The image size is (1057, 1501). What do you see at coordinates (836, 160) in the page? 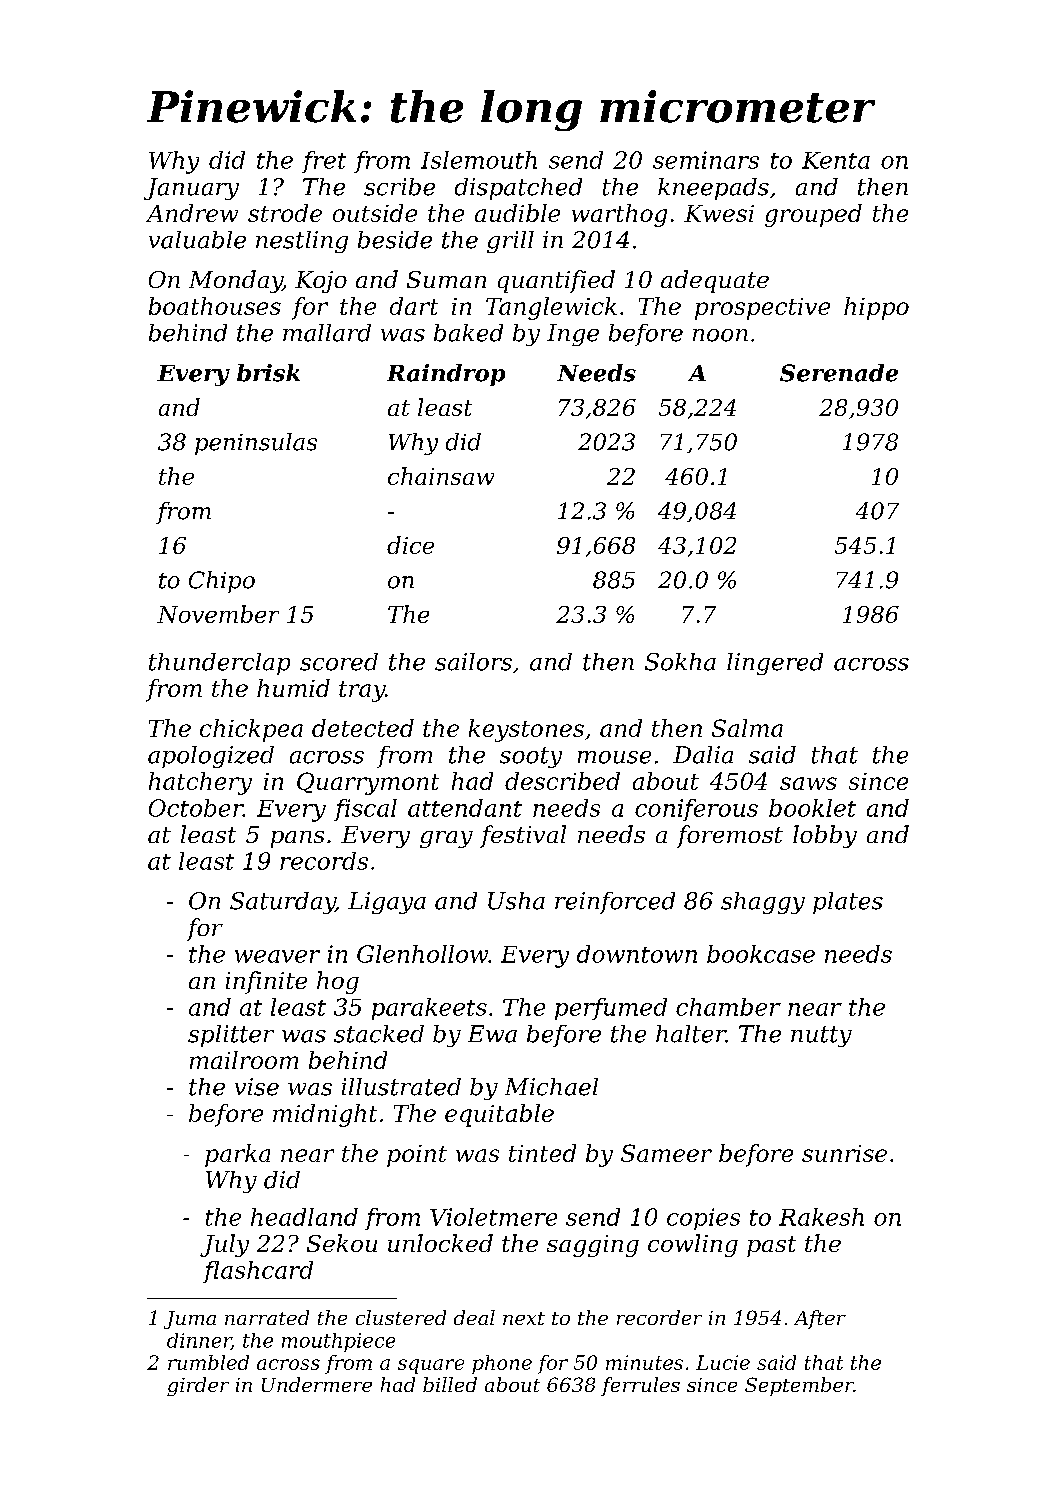
I see `Kenta` at bounding box center [836, 160].
